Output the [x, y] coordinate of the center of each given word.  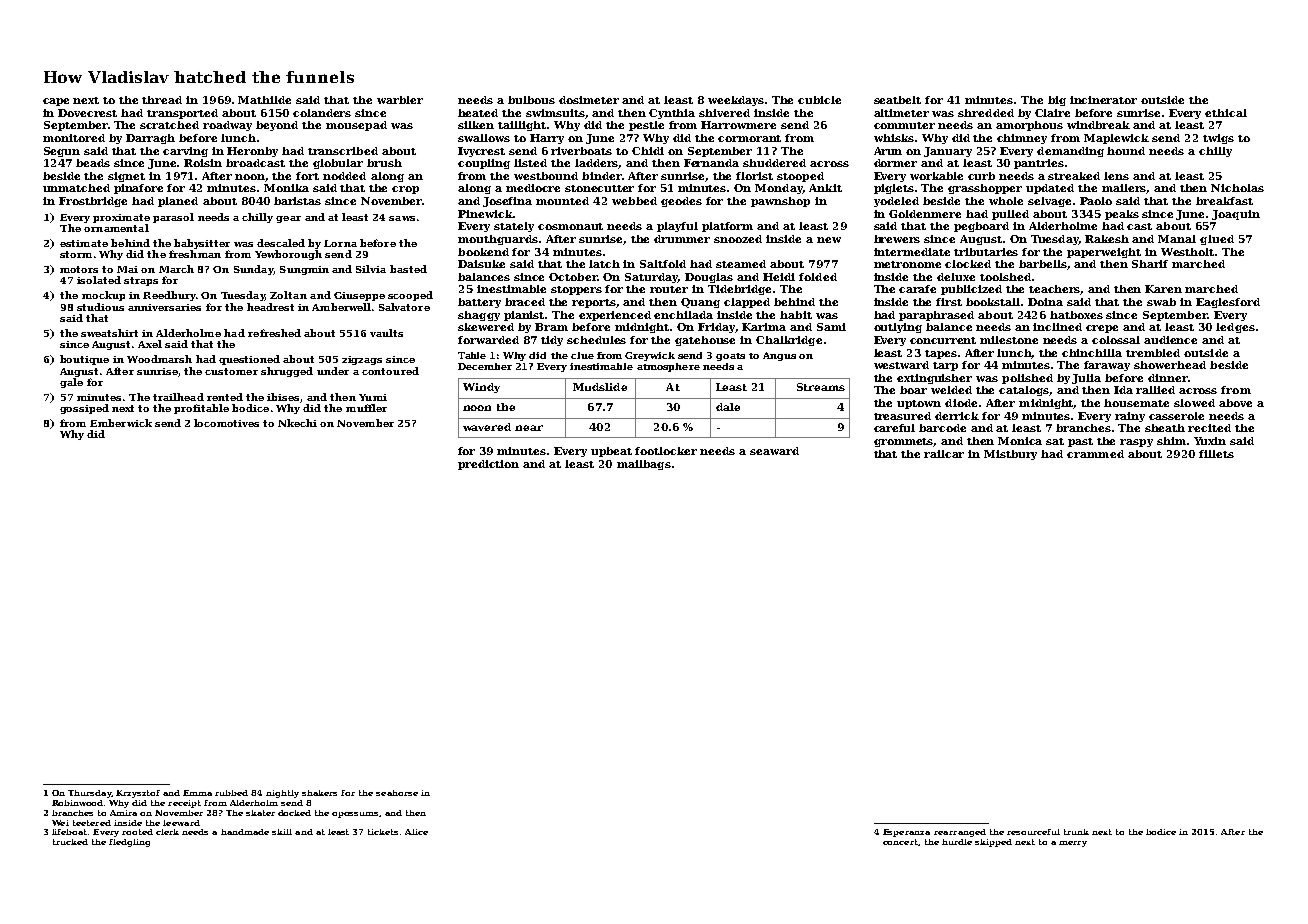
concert [900, 842]
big [1057, 101]
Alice [416, 832]
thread [162, 100]
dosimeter [589, 100]
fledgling [129, 843]
